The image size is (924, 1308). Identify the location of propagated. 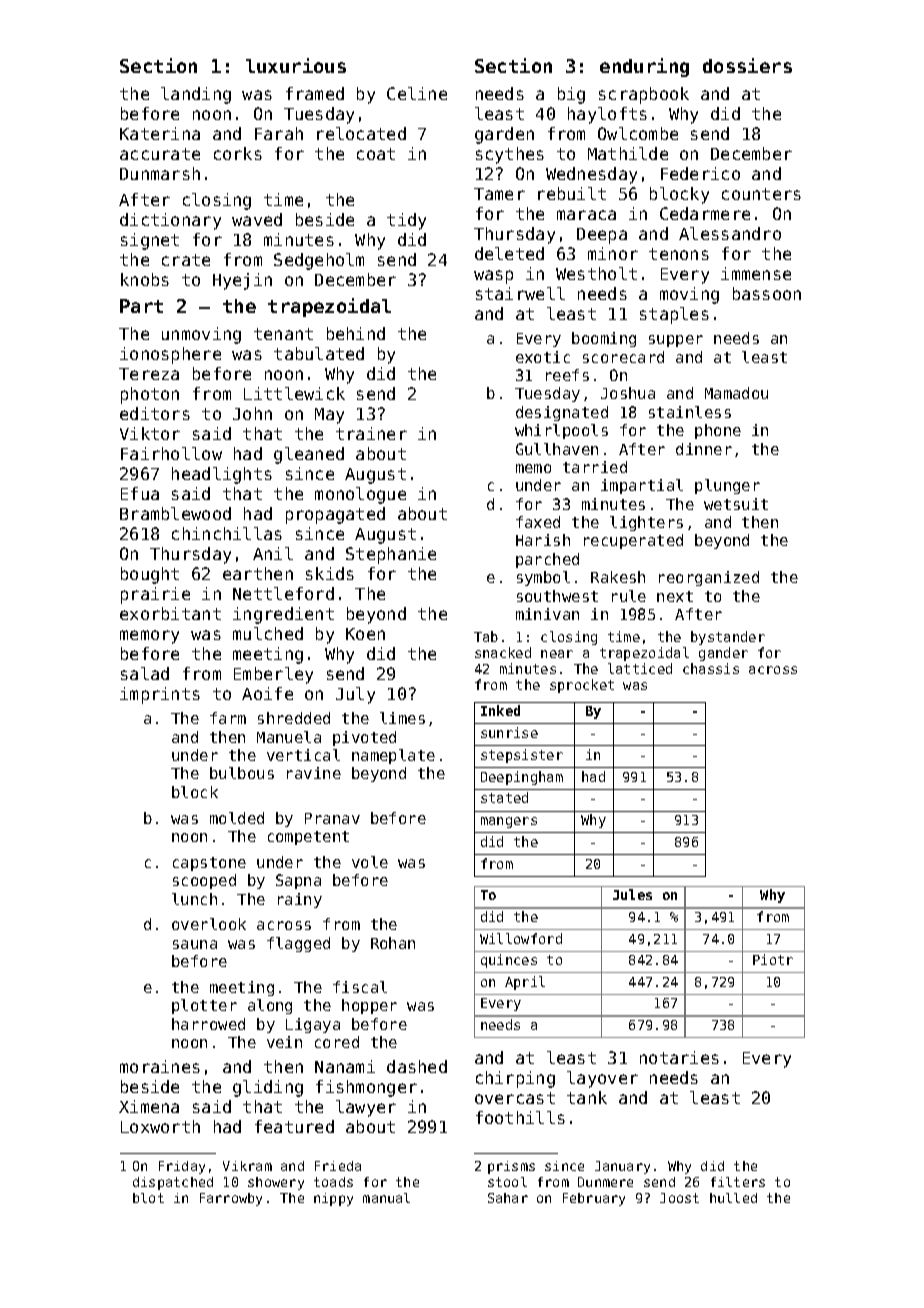
(335, 515).
